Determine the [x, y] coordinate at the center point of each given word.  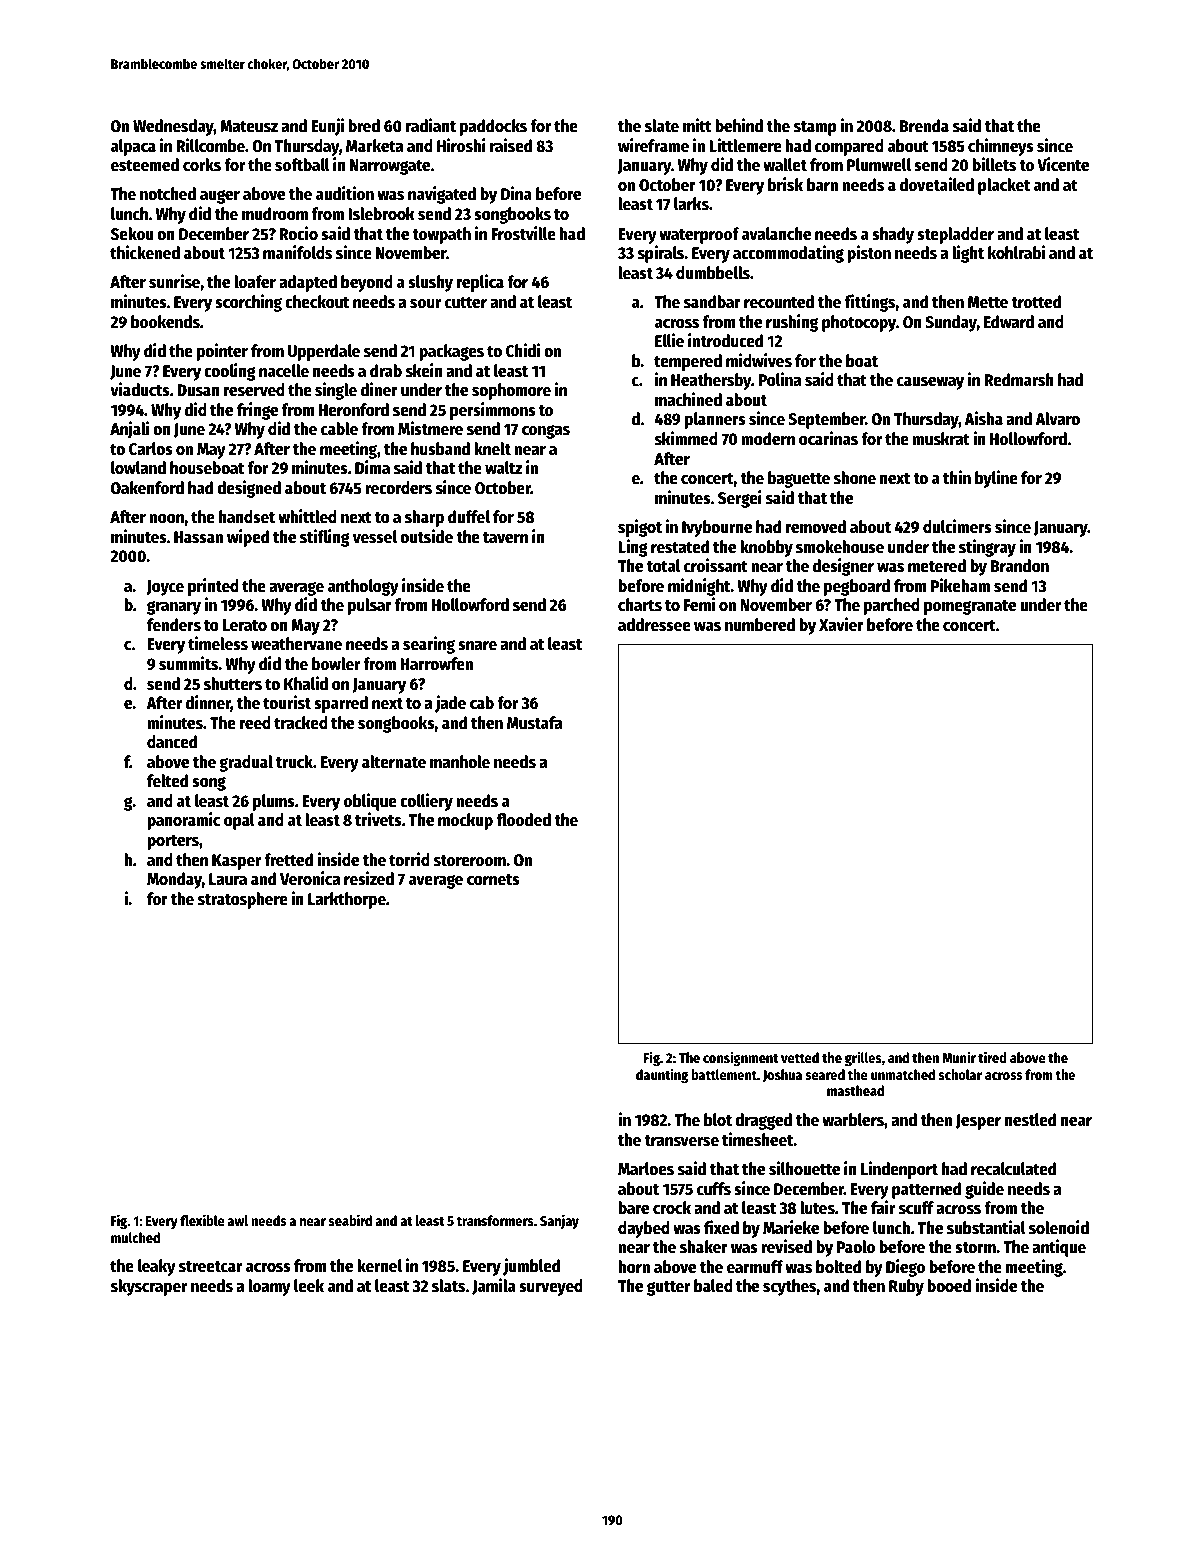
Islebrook [381, 214]
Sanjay [559, 1221]
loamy [269, 1287]
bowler [336, 664]
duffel [469, 517]
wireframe [653, 145]
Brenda [924, 126]
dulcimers [957, 526]
